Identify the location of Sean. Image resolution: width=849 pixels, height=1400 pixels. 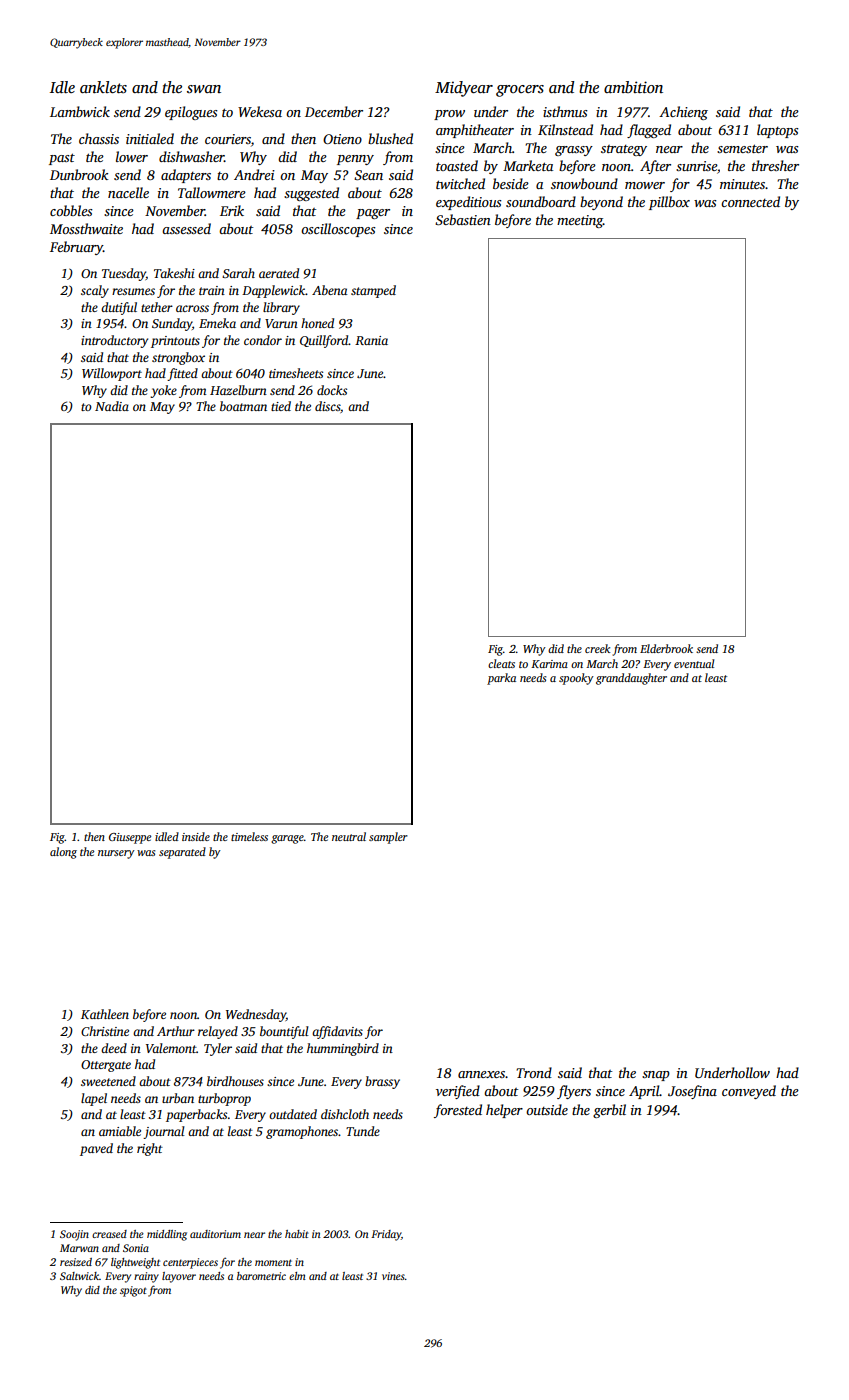
(368, 175).
